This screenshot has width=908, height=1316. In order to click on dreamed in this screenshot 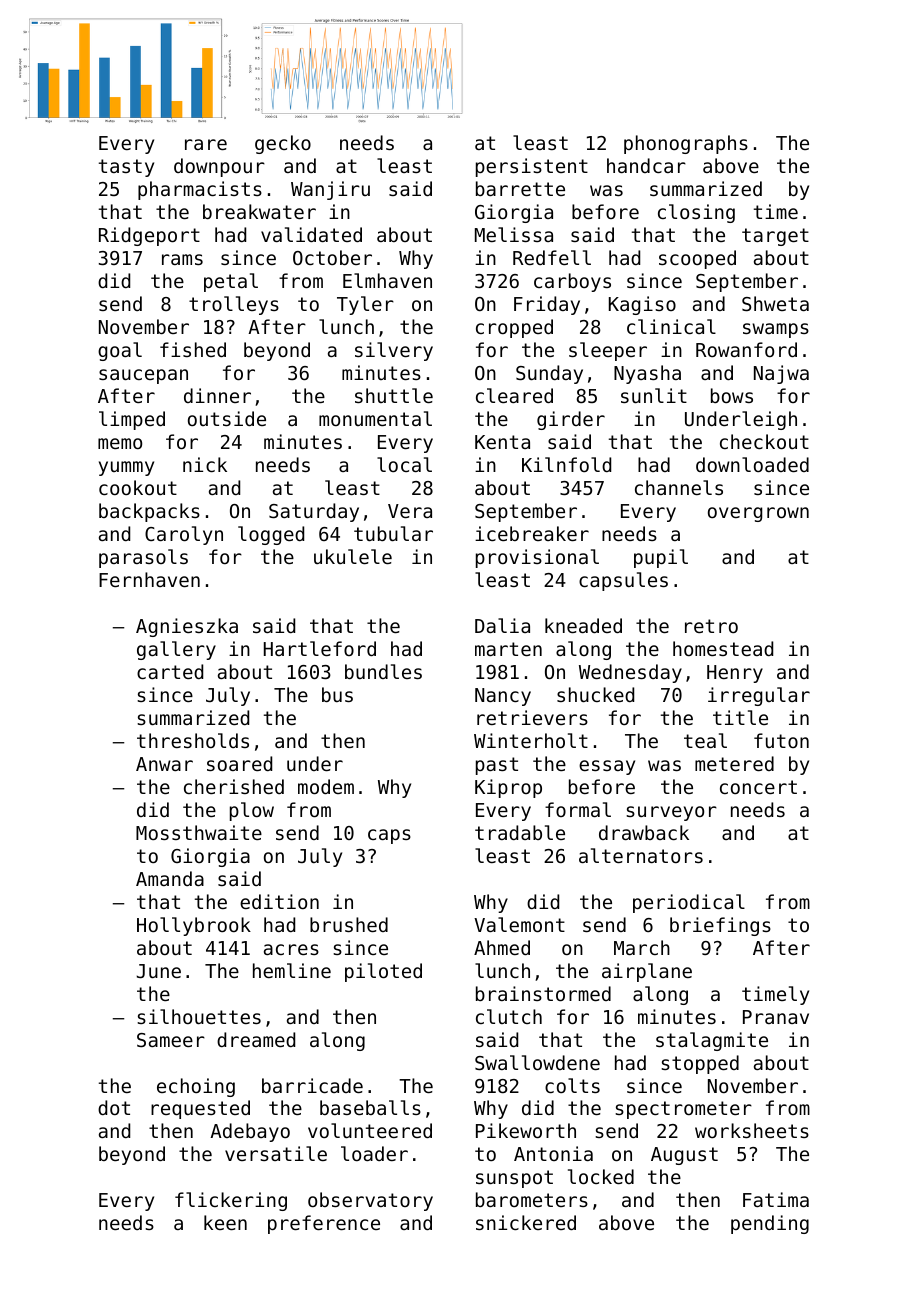, I will do `click(256, 1039)`.
